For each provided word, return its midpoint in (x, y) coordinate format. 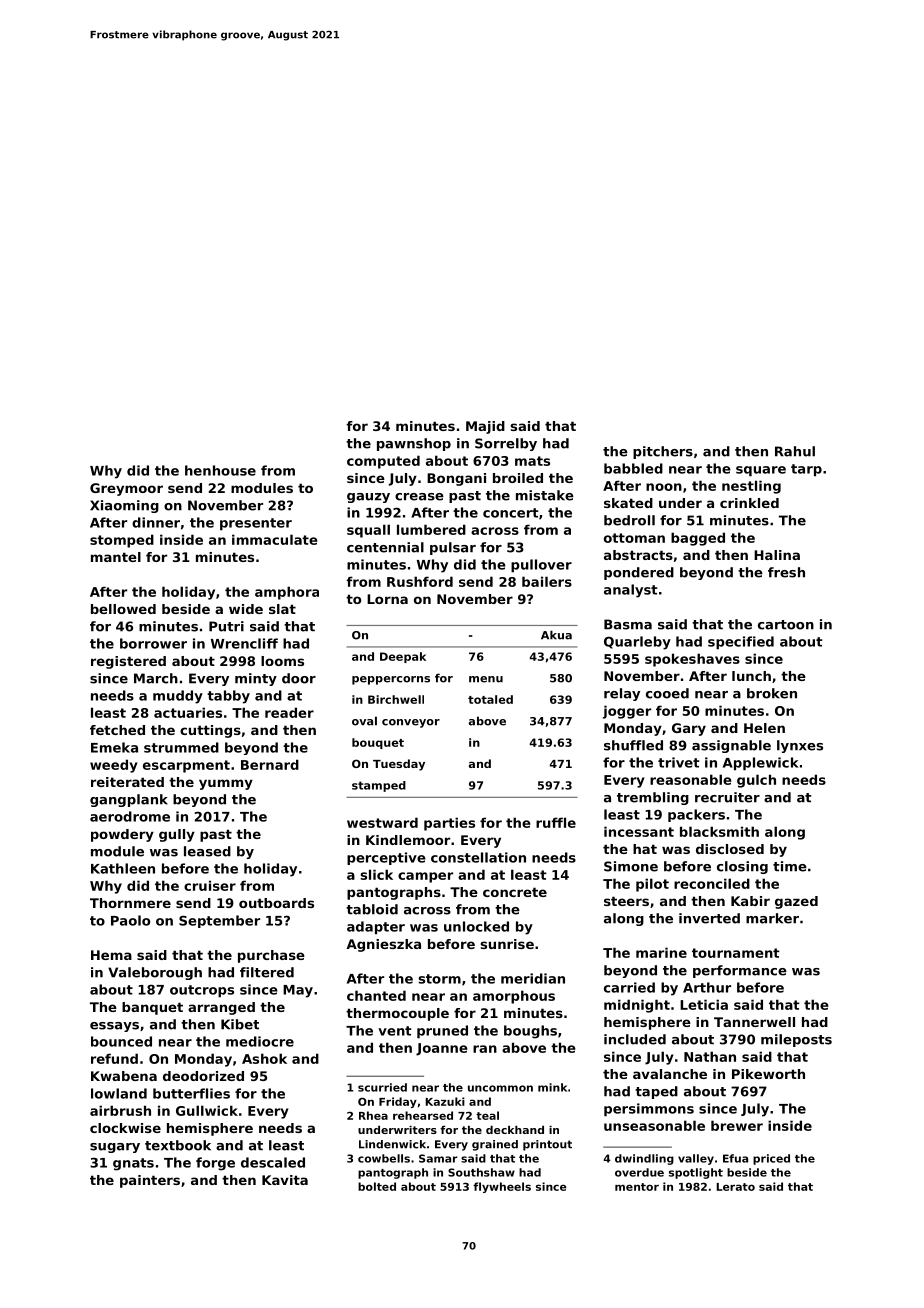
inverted (709, 918)
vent (394, 1031)
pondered (639, 573)
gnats (133, 1164)
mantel (116, 557)
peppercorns (391, 680)
